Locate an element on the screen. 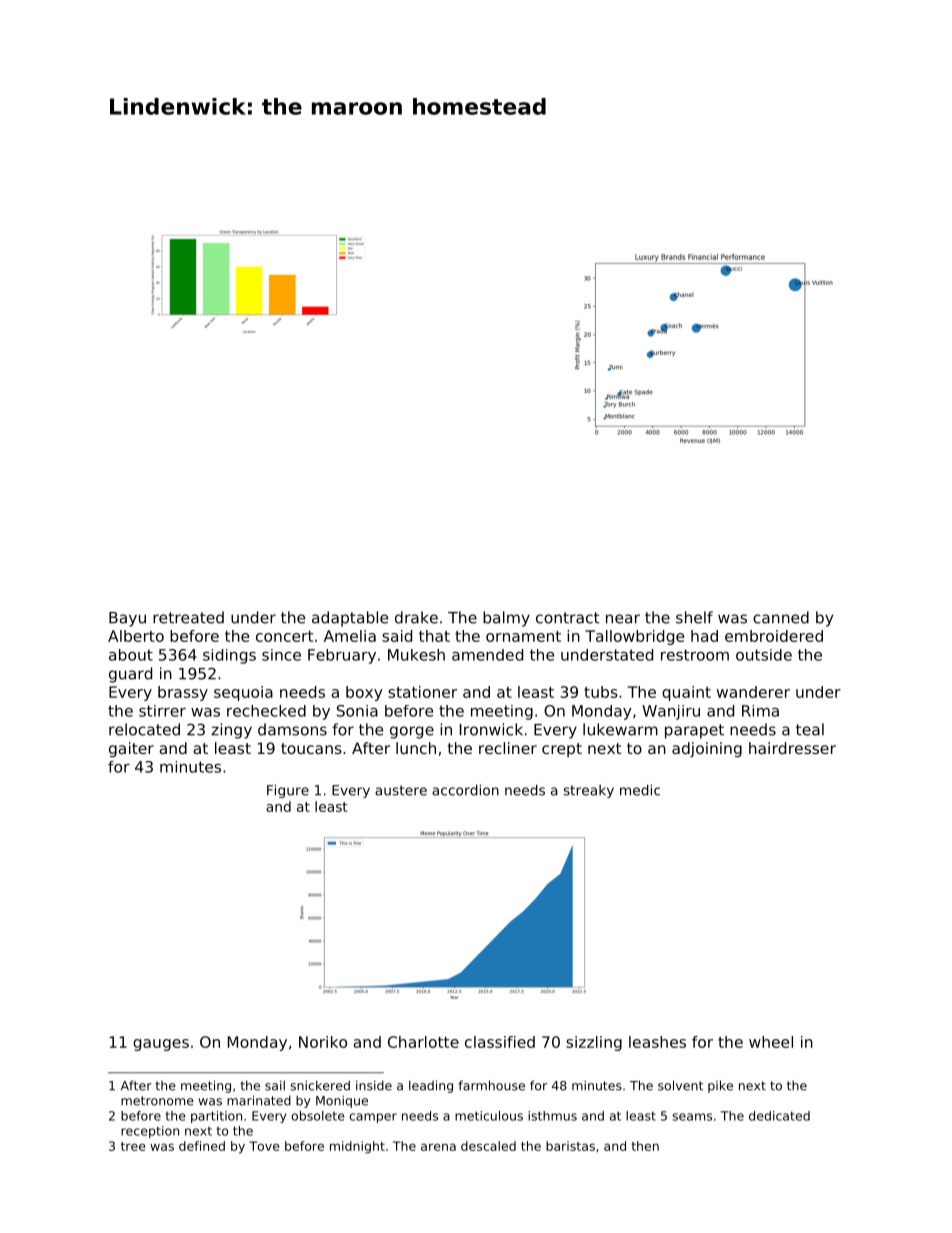 The height and width of the screenshot is (1233, 952). metronome is located at coordinates (157, 1101).
